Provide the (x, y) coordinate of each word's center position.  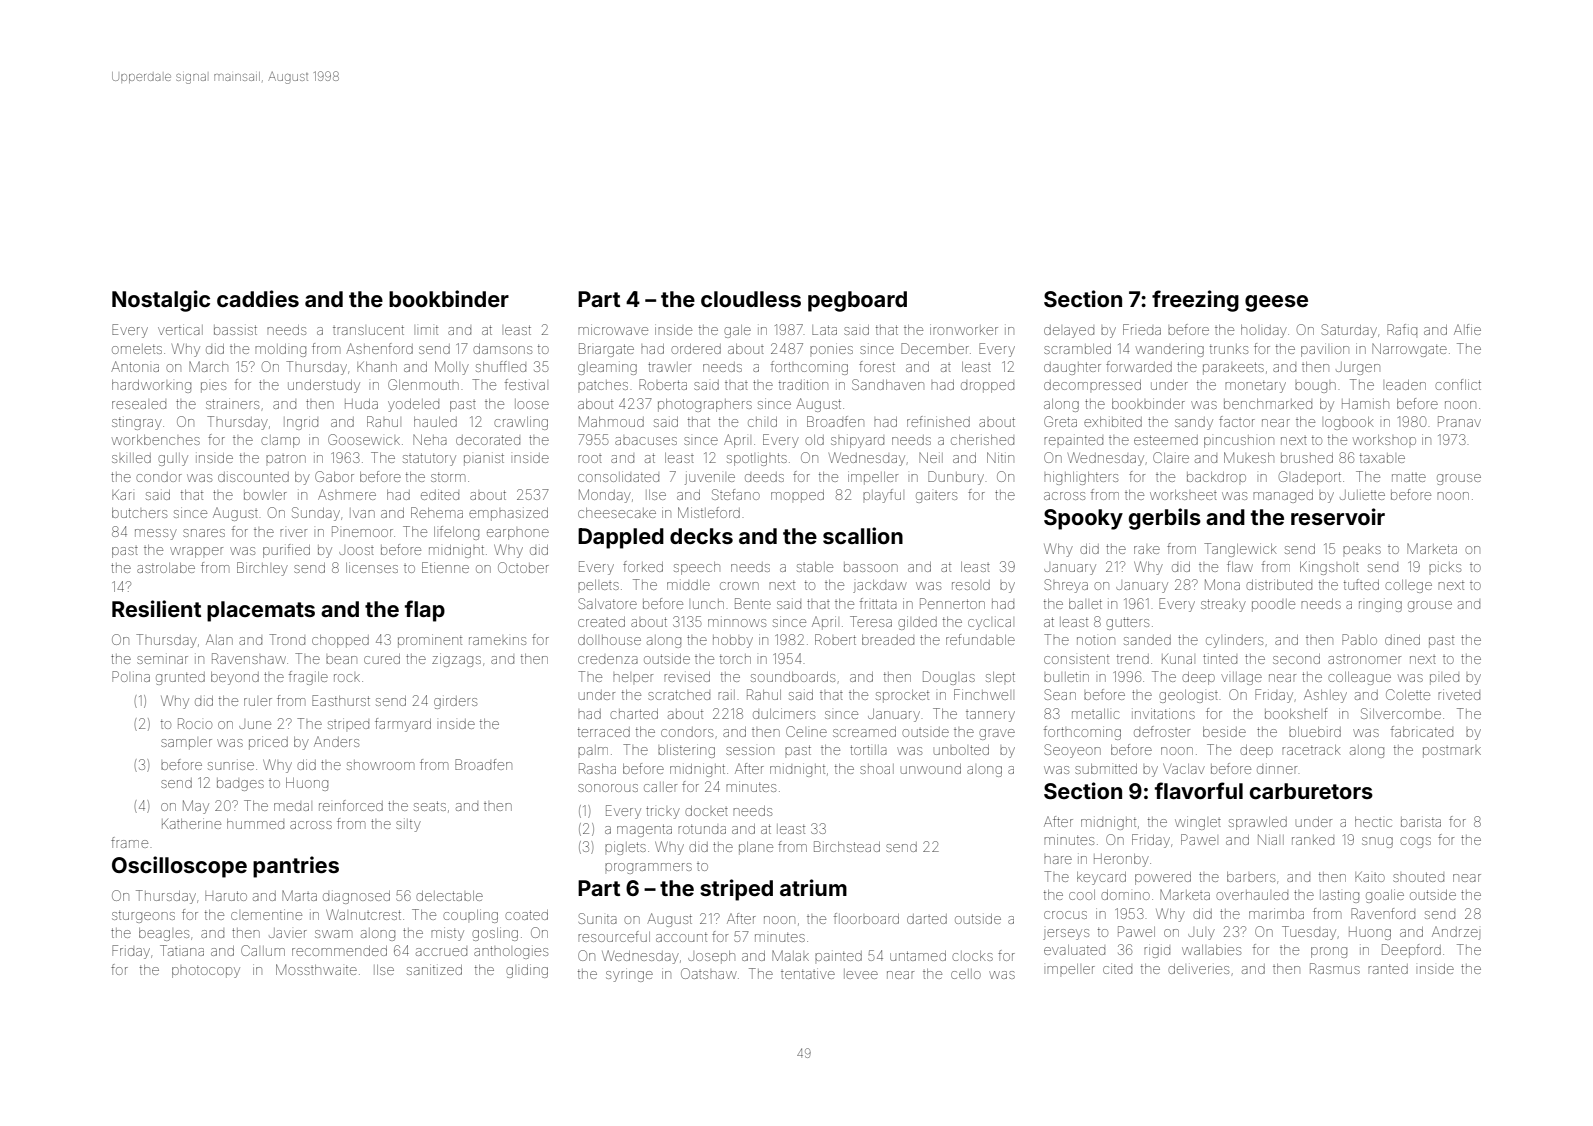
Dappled (621, 538)
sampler (186, 744)
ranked (1313, 840)
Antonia (135, 366)
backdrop (1216, 477)
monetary (1255, 387)
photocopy (206, 972)
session (750, 751)
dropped (987, 387)
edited (440, 494)
